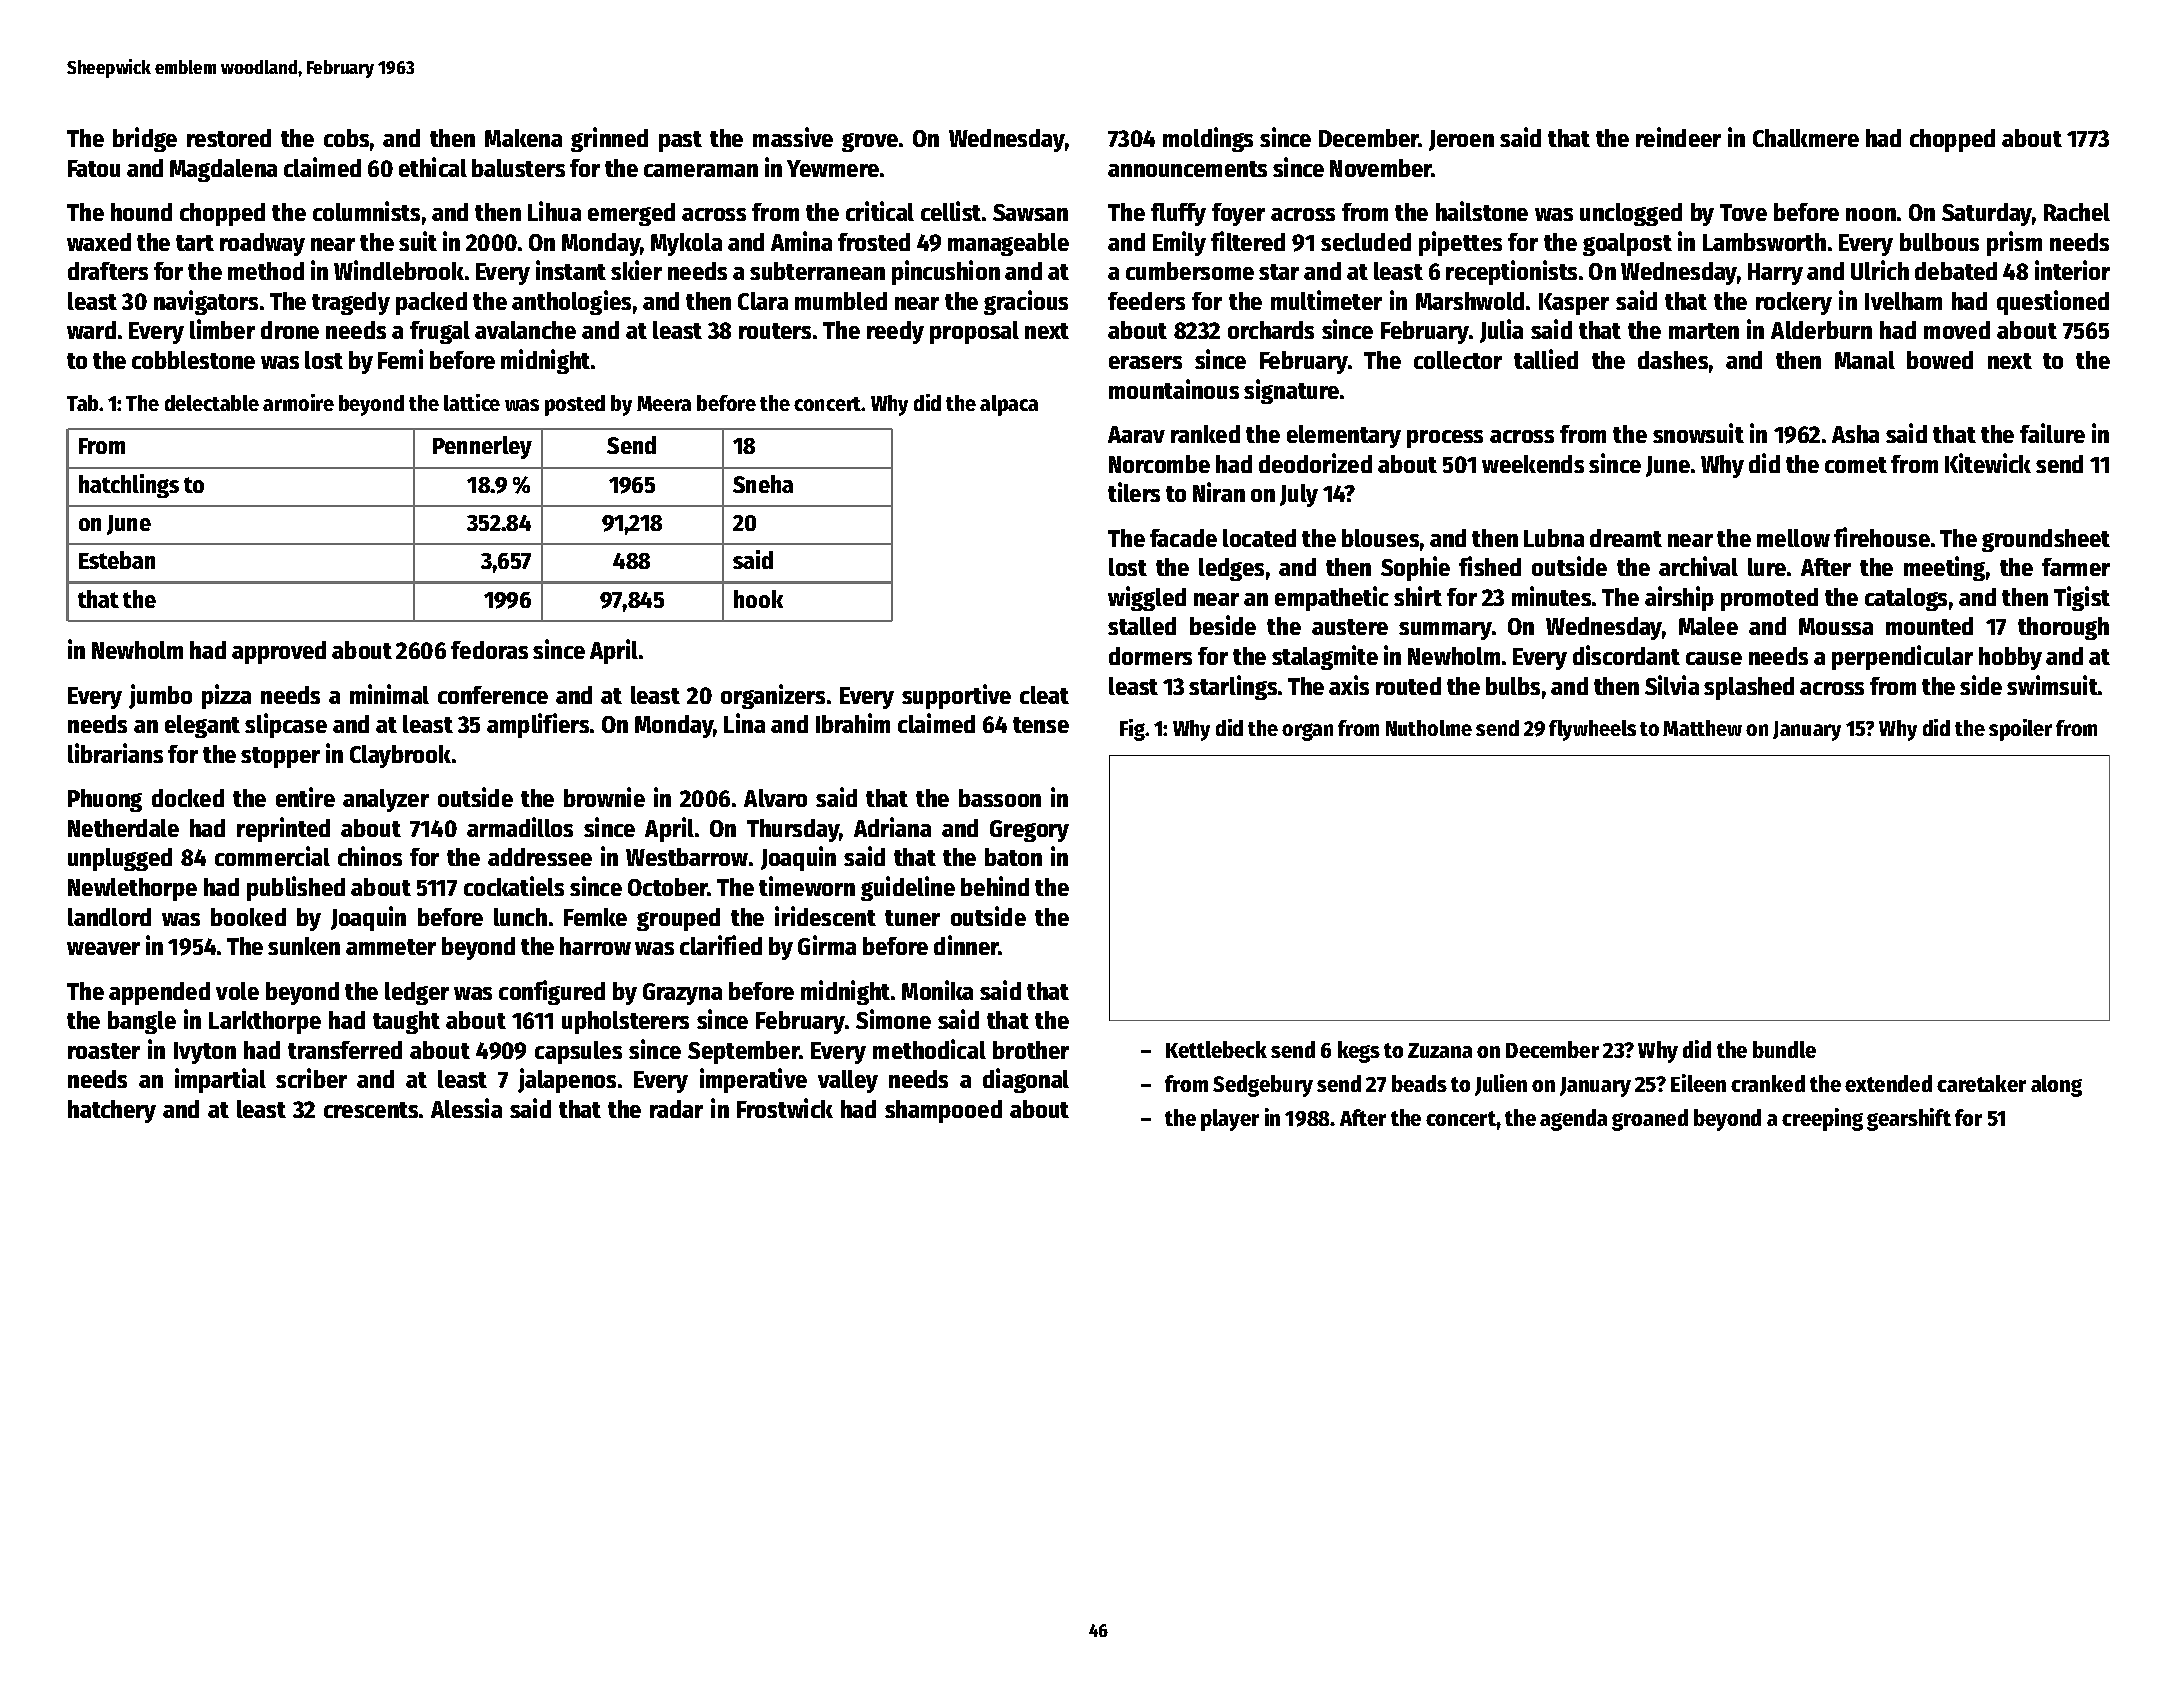 This screenshot has width=2178, height=1683. What do you see at coordinates (112, 1111) in the screenshot?
I see `hatchery` at bounding box center [112, 1111].
